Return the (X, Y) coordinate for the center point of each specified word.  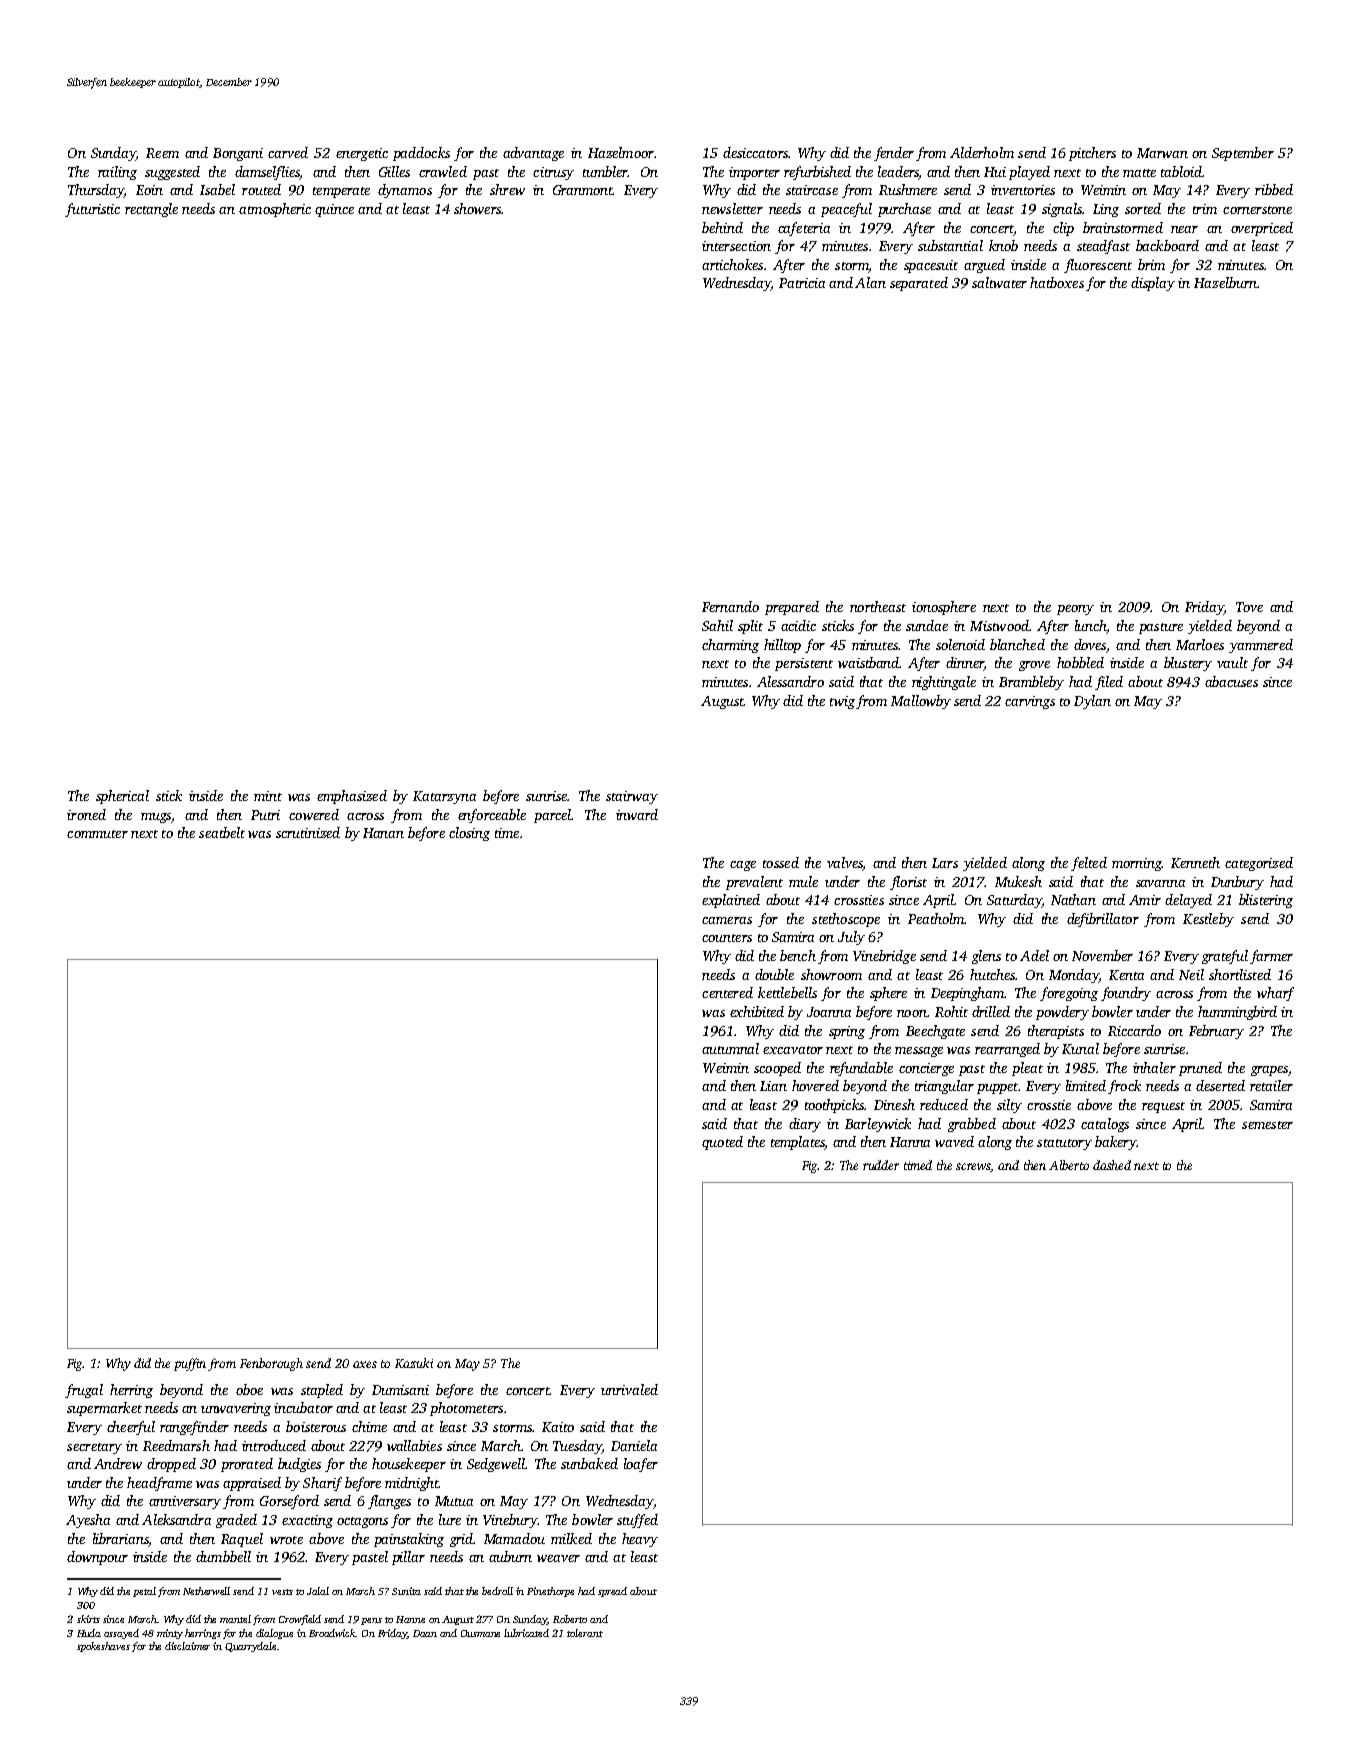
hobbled (1080, 662)
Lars (945, 863)
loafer (641, 1465)
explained (731, 901)
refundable (861, 1069)
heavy (640, 1540)
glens (986, 957)
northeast (878, 606)
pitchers (1092, 154)
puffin (190, 1364)
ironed (86, 814)
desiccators (755, 152)
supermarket (104, 1409)
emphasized (352, 797)
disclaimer (187, 1646)
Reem (162, 153)
